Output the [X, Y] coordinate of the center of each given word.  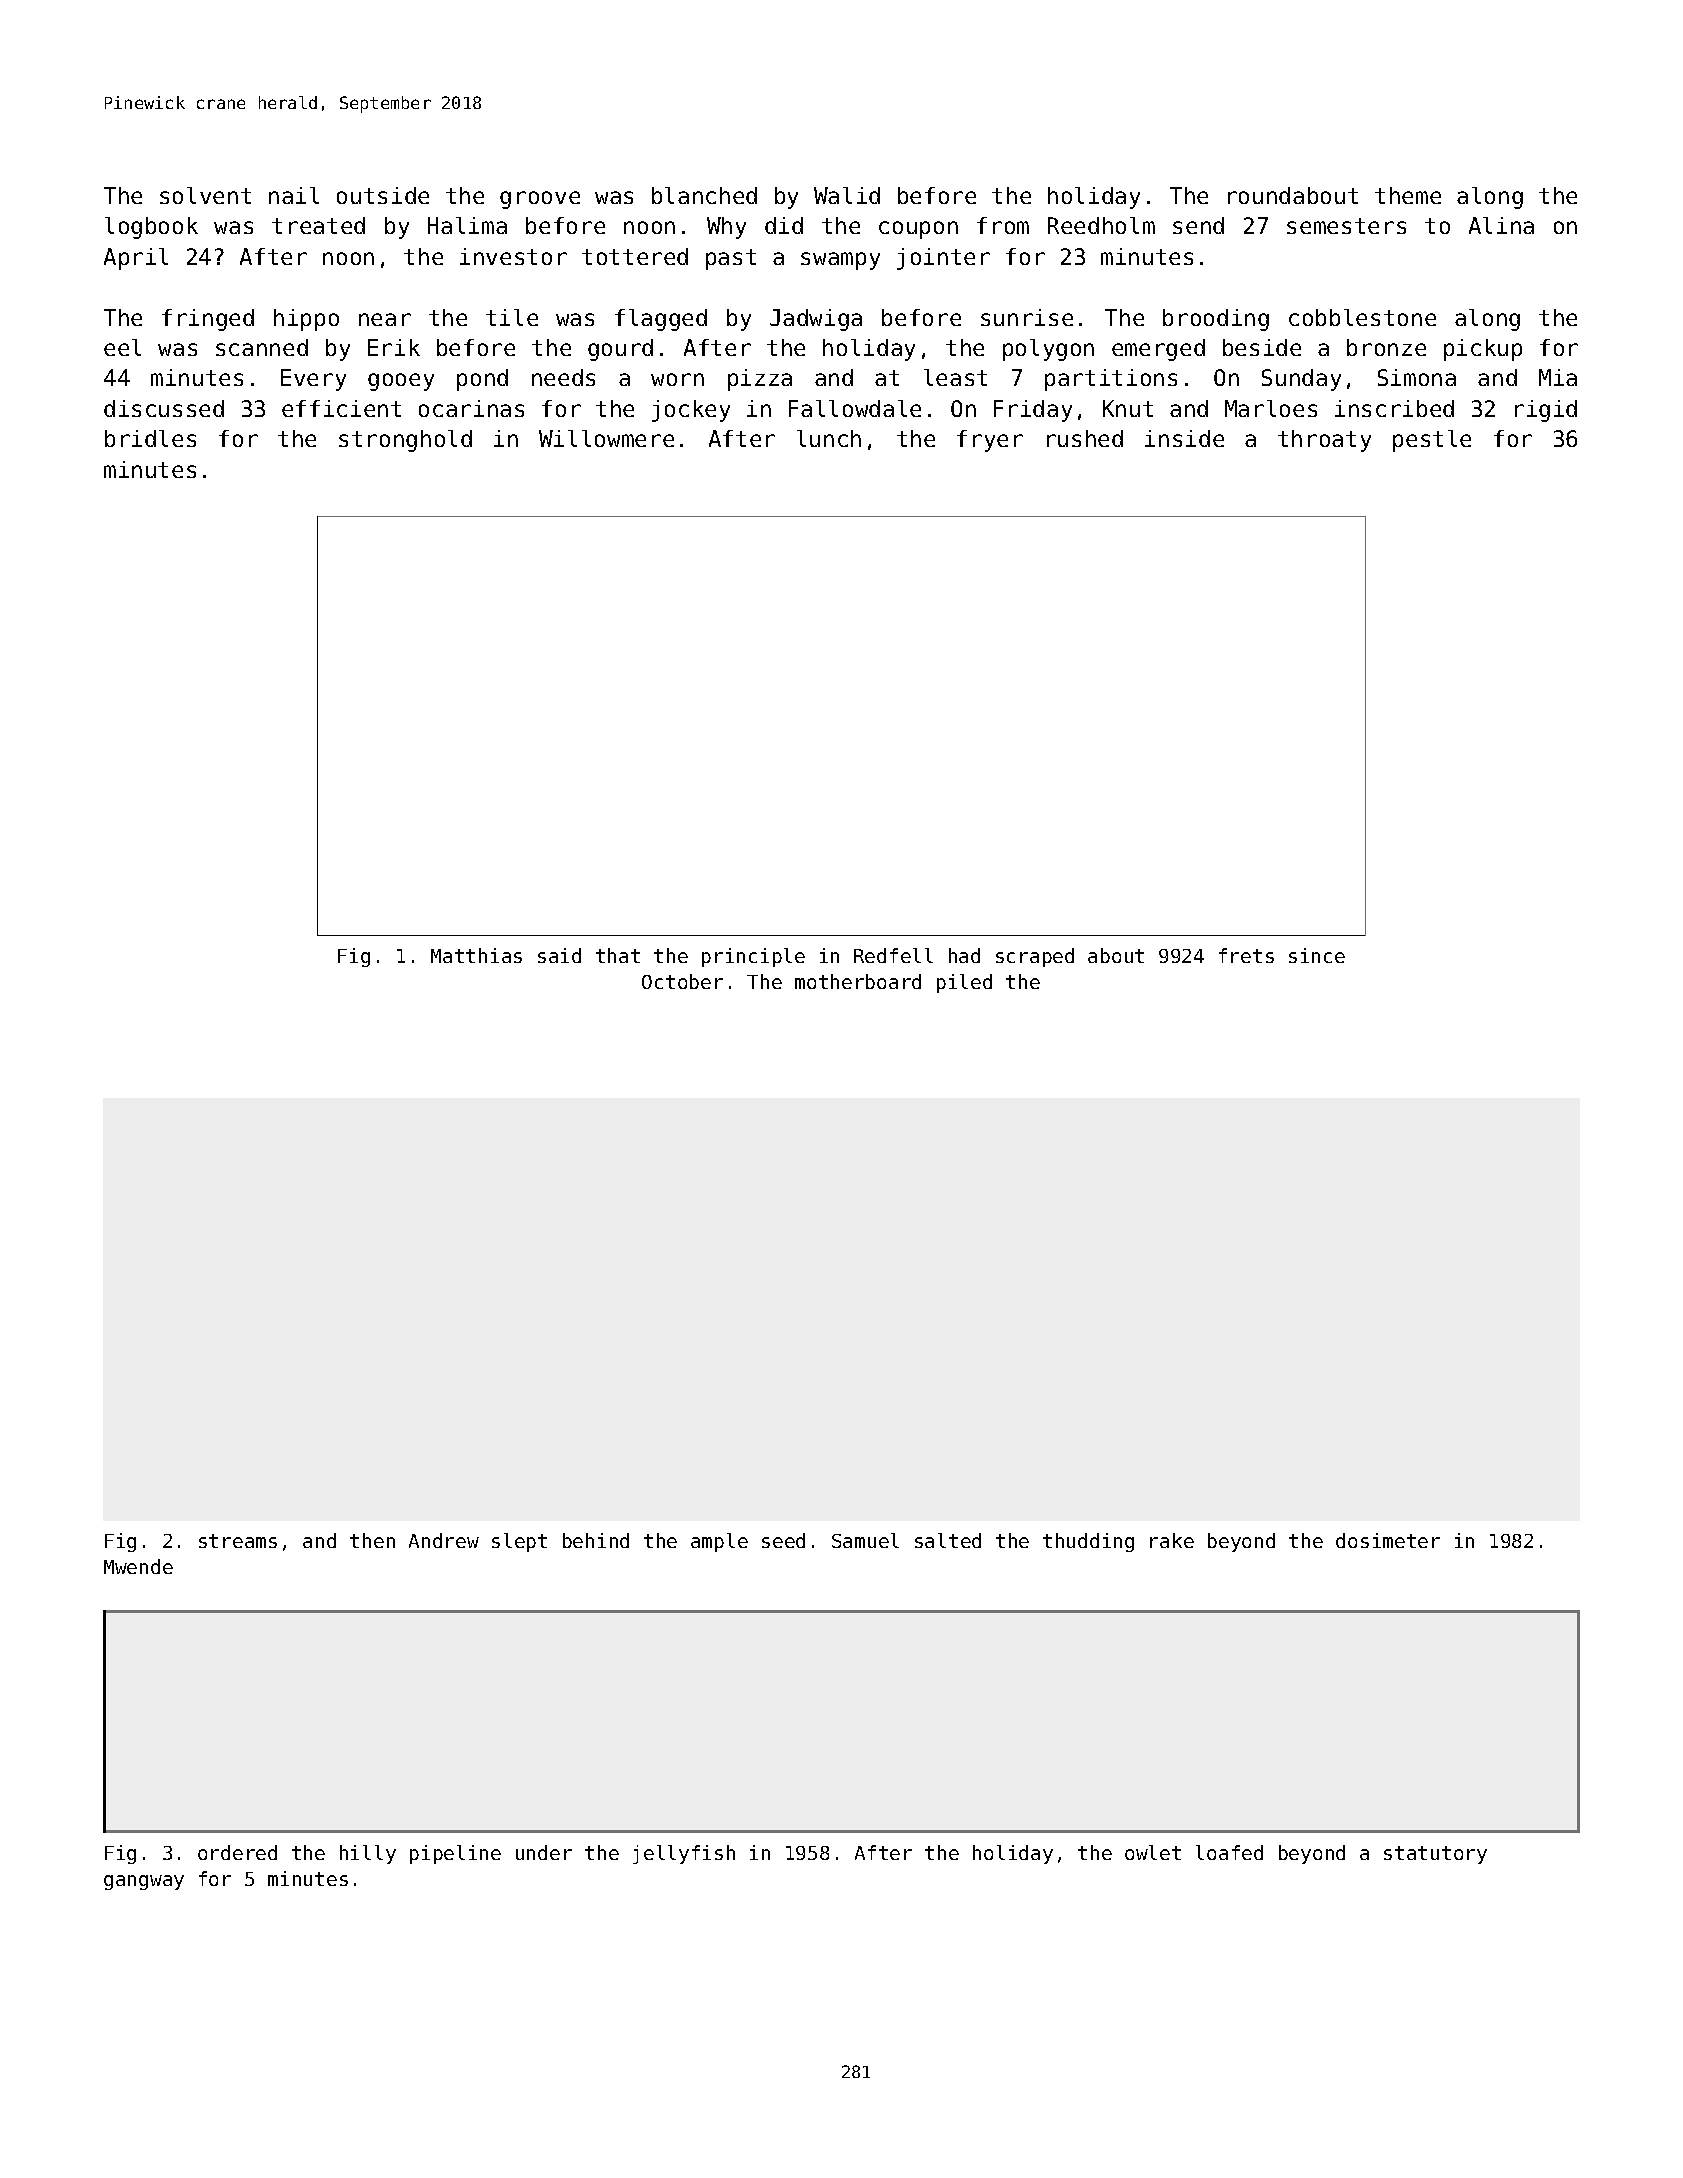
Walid [847, 195]
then [372, 1540]
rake [1172, 1540]
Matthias [476, 955]
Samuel [865, 1540]
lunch [829, 438]
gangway [144, 1882]
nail [294, 195]
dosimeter [1388, 1540]
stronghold [405, 441]
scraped [1035, 957]
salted [948, 1540]
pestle [1432, 441]
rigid [1546, 411]
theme [1408, 195]
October [682, 981]
